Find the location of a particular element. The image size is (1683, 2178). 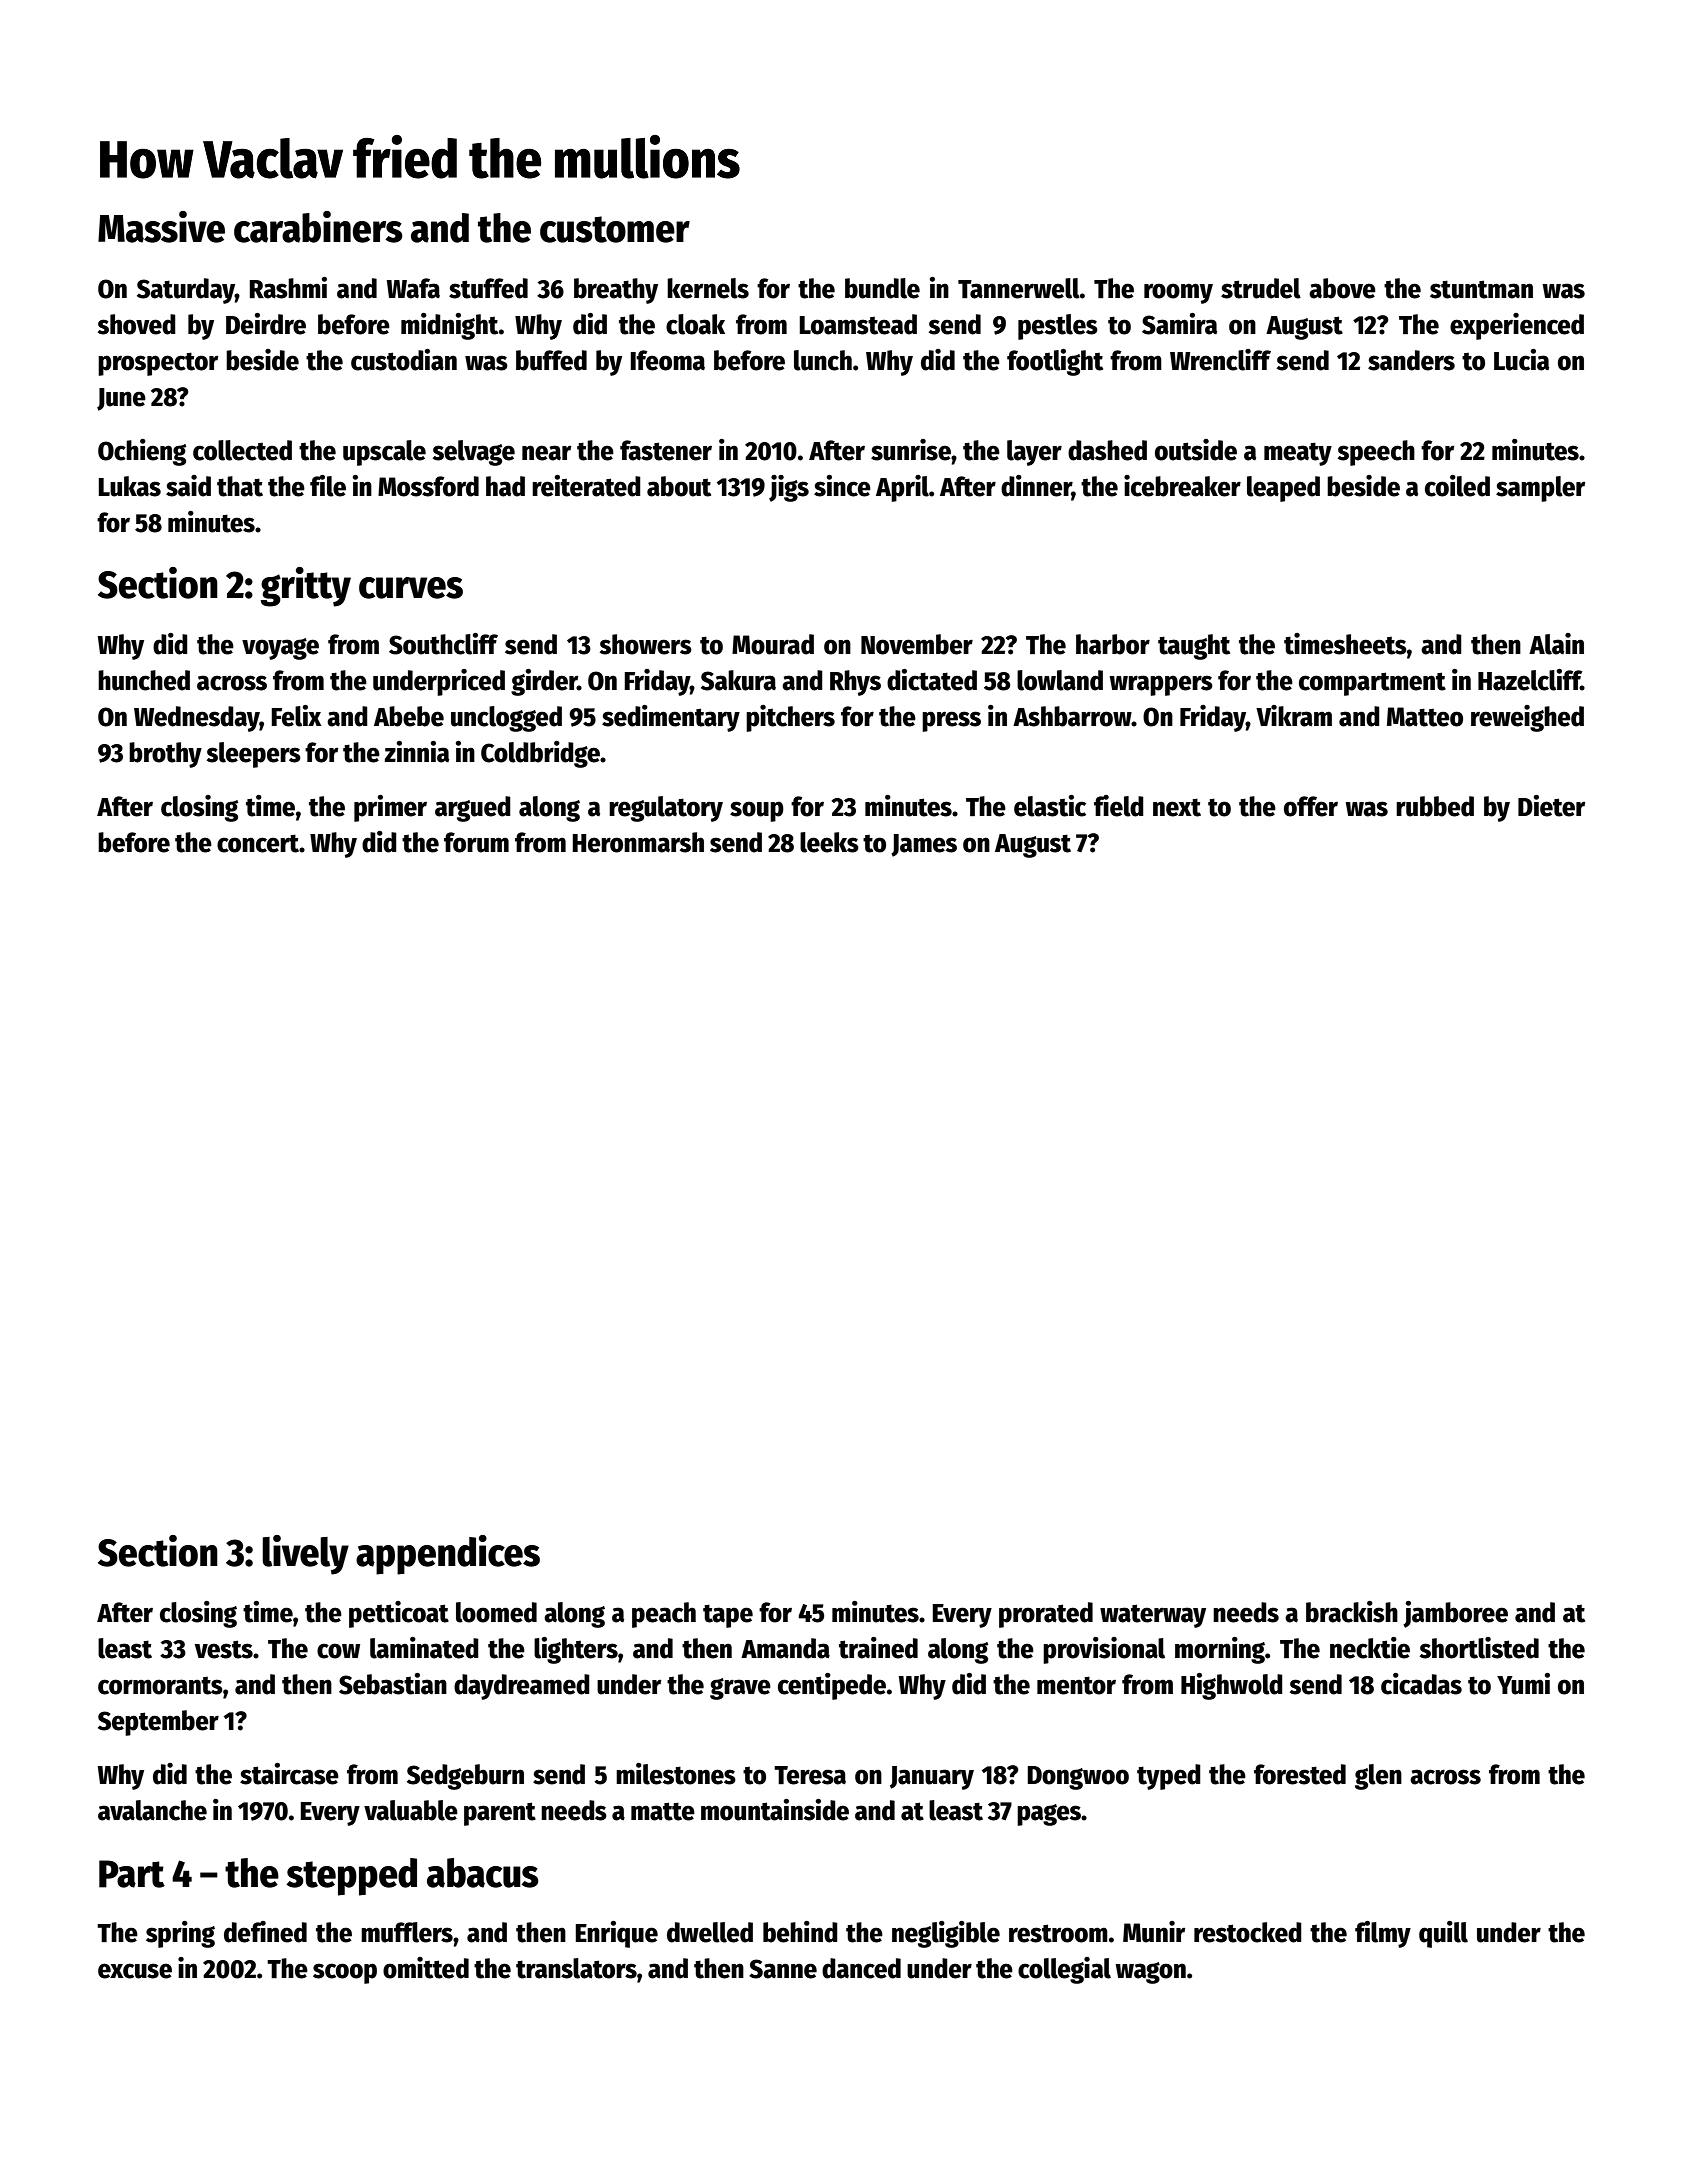

elastic is located at coordinates (1050, 806).
